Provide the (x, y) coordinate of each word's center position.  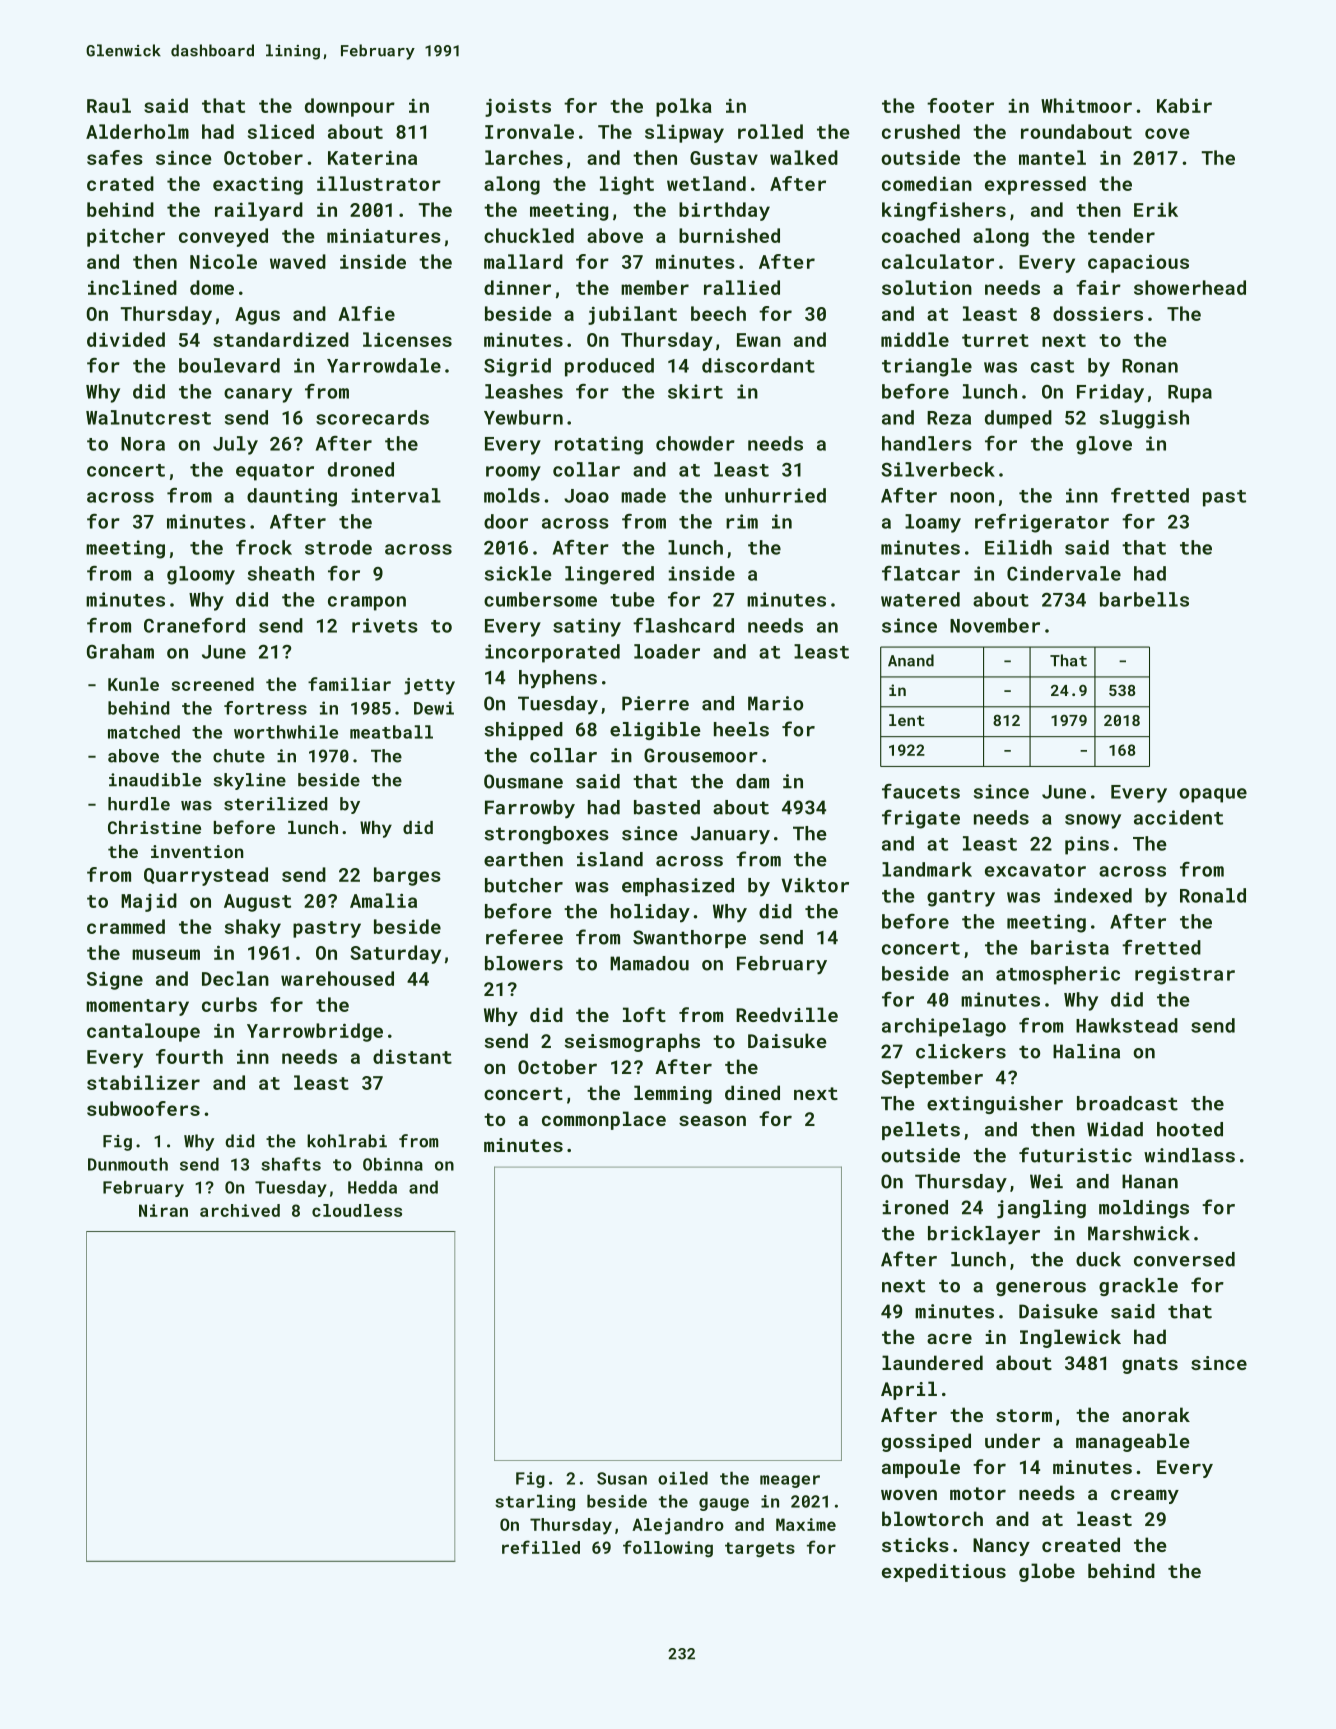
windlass (1189, 1155)
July (235, 445)
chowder (695, 443)
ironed (915, 1207)
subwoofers (143, 1108)
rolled (770, 131)
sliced (281, 131)
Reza (949, 418)
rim (742, 521)
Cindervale (1064, 573)
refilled (541, 1547)
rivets (385, 625)
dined (752, 1092)
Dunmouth (128, 1164)
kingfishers (944, 211)
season (712, 1120)
